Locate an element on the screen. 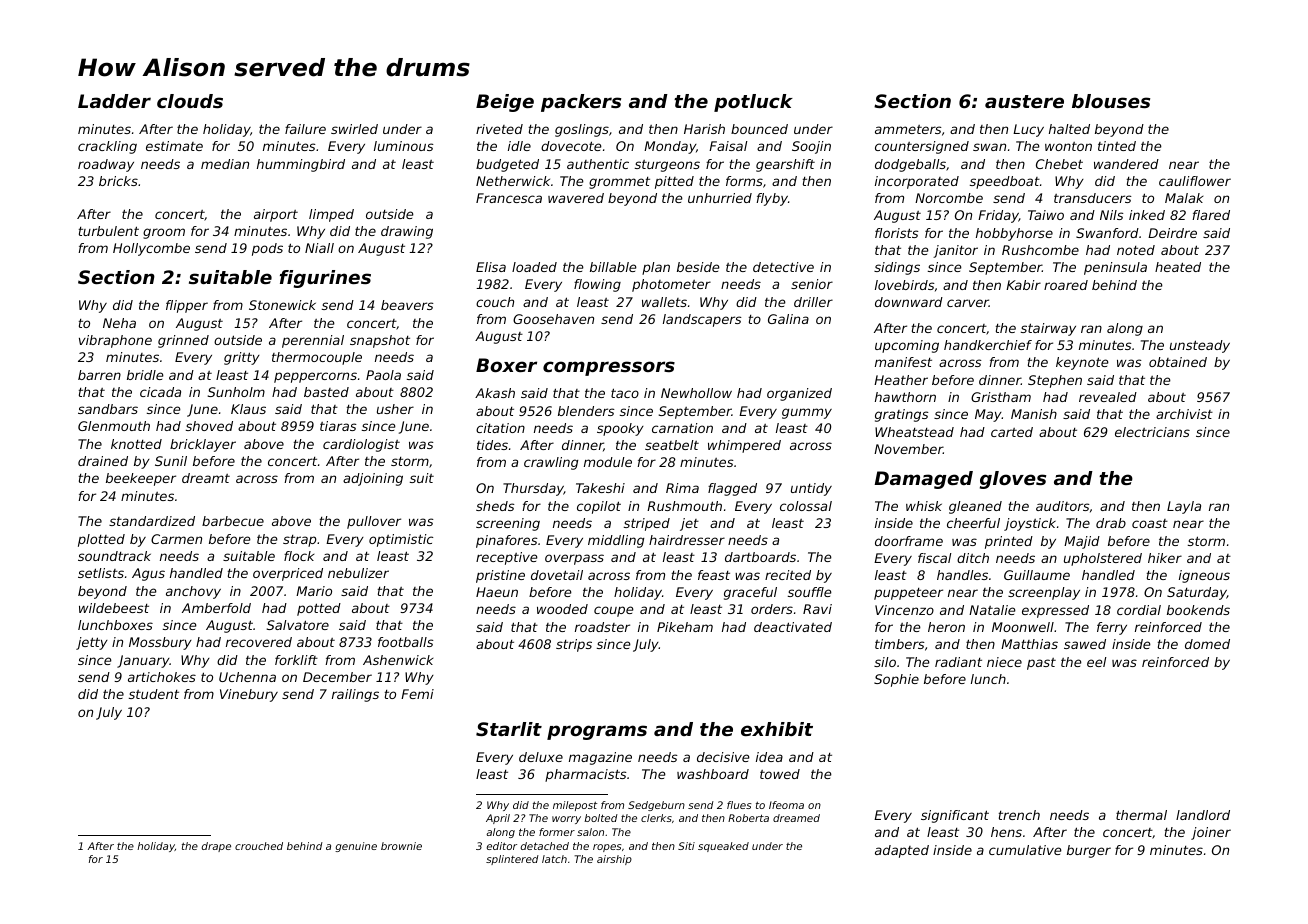 This screenshot has height=924, width=1308. barbecue is located at coordinates (233, 521).
